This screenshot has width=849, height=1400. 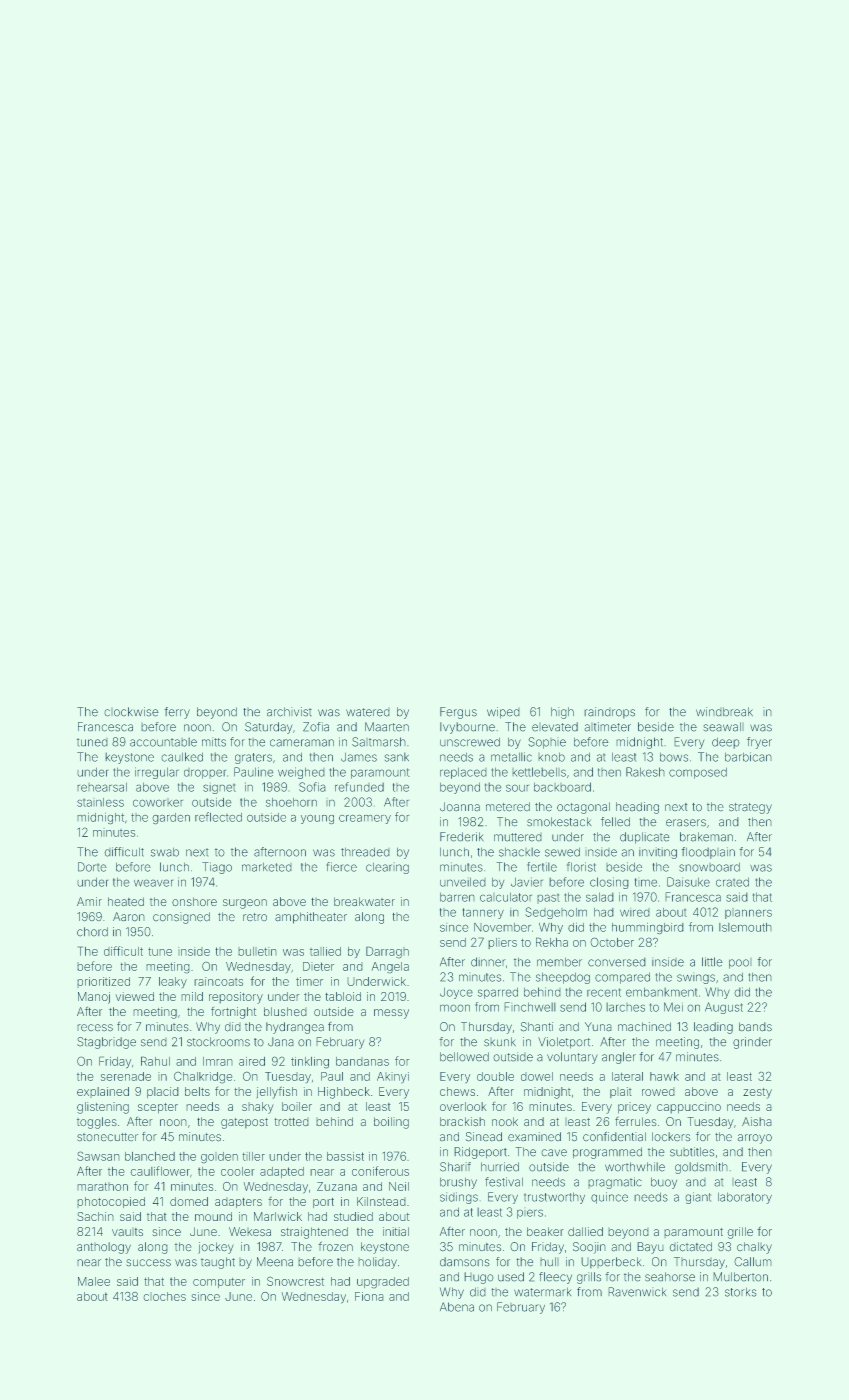 I want to click on consigned, so click(x=181, y=918).
